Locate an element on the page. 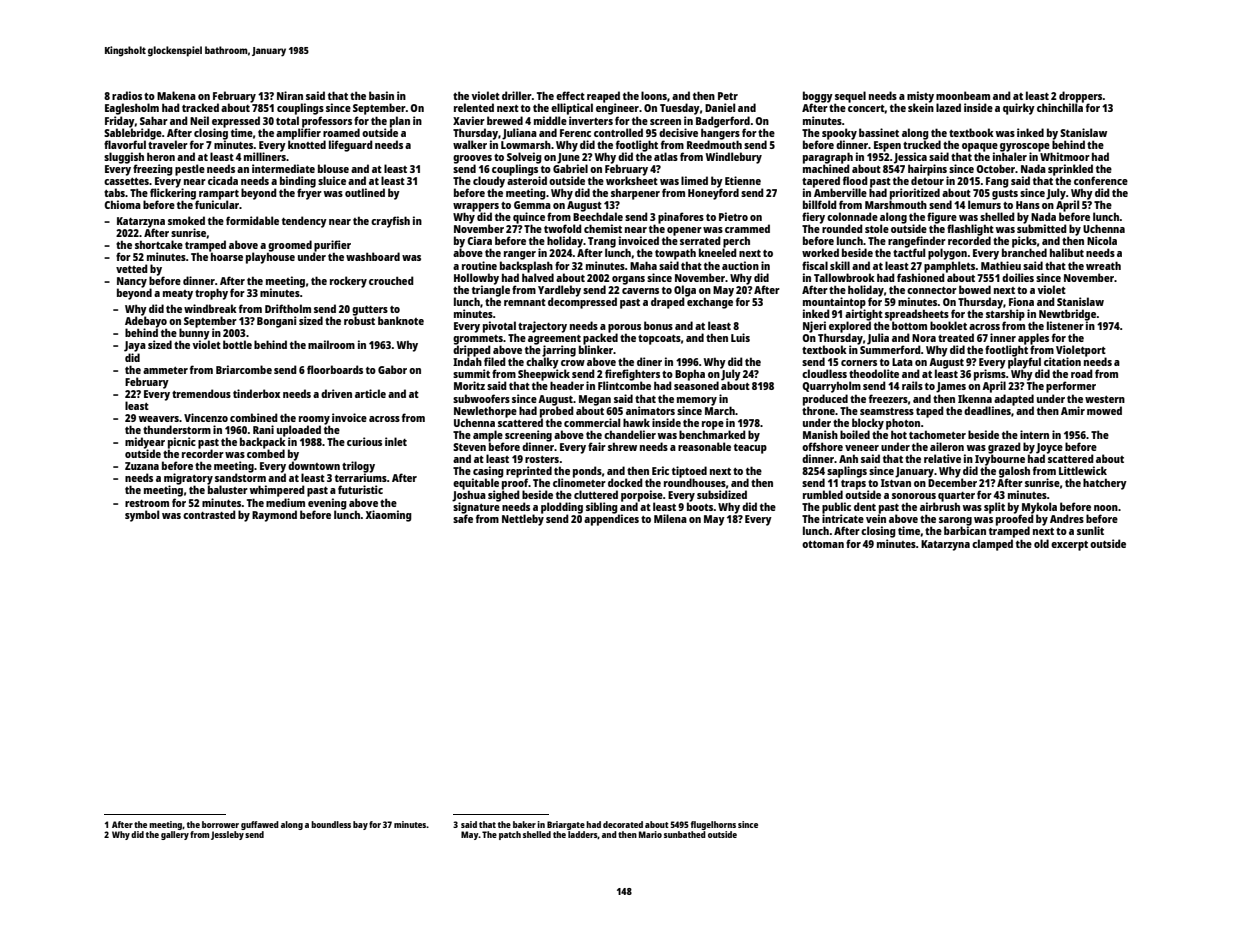 This document has height=952, width=1233. sunlit is located at coordinates (1090, 530).
